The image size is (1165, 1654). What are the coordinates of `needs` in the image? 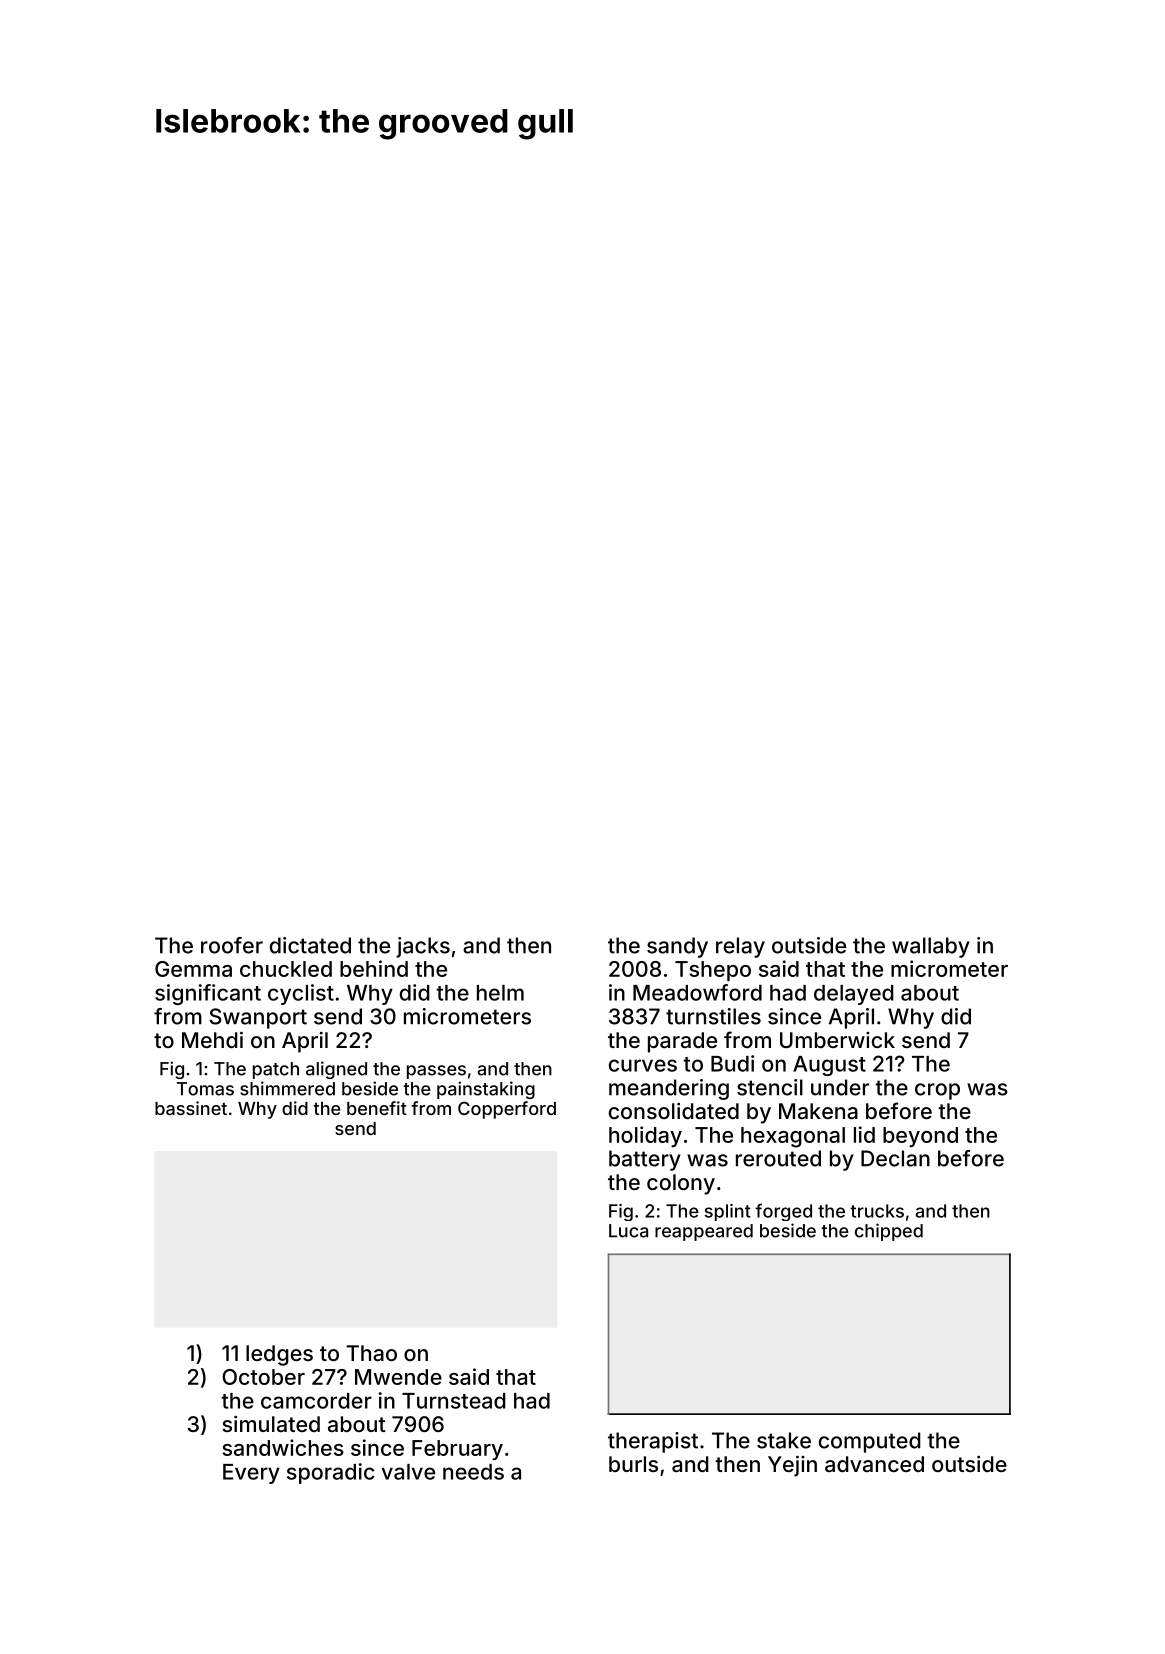 It's located at (473, 1472).
